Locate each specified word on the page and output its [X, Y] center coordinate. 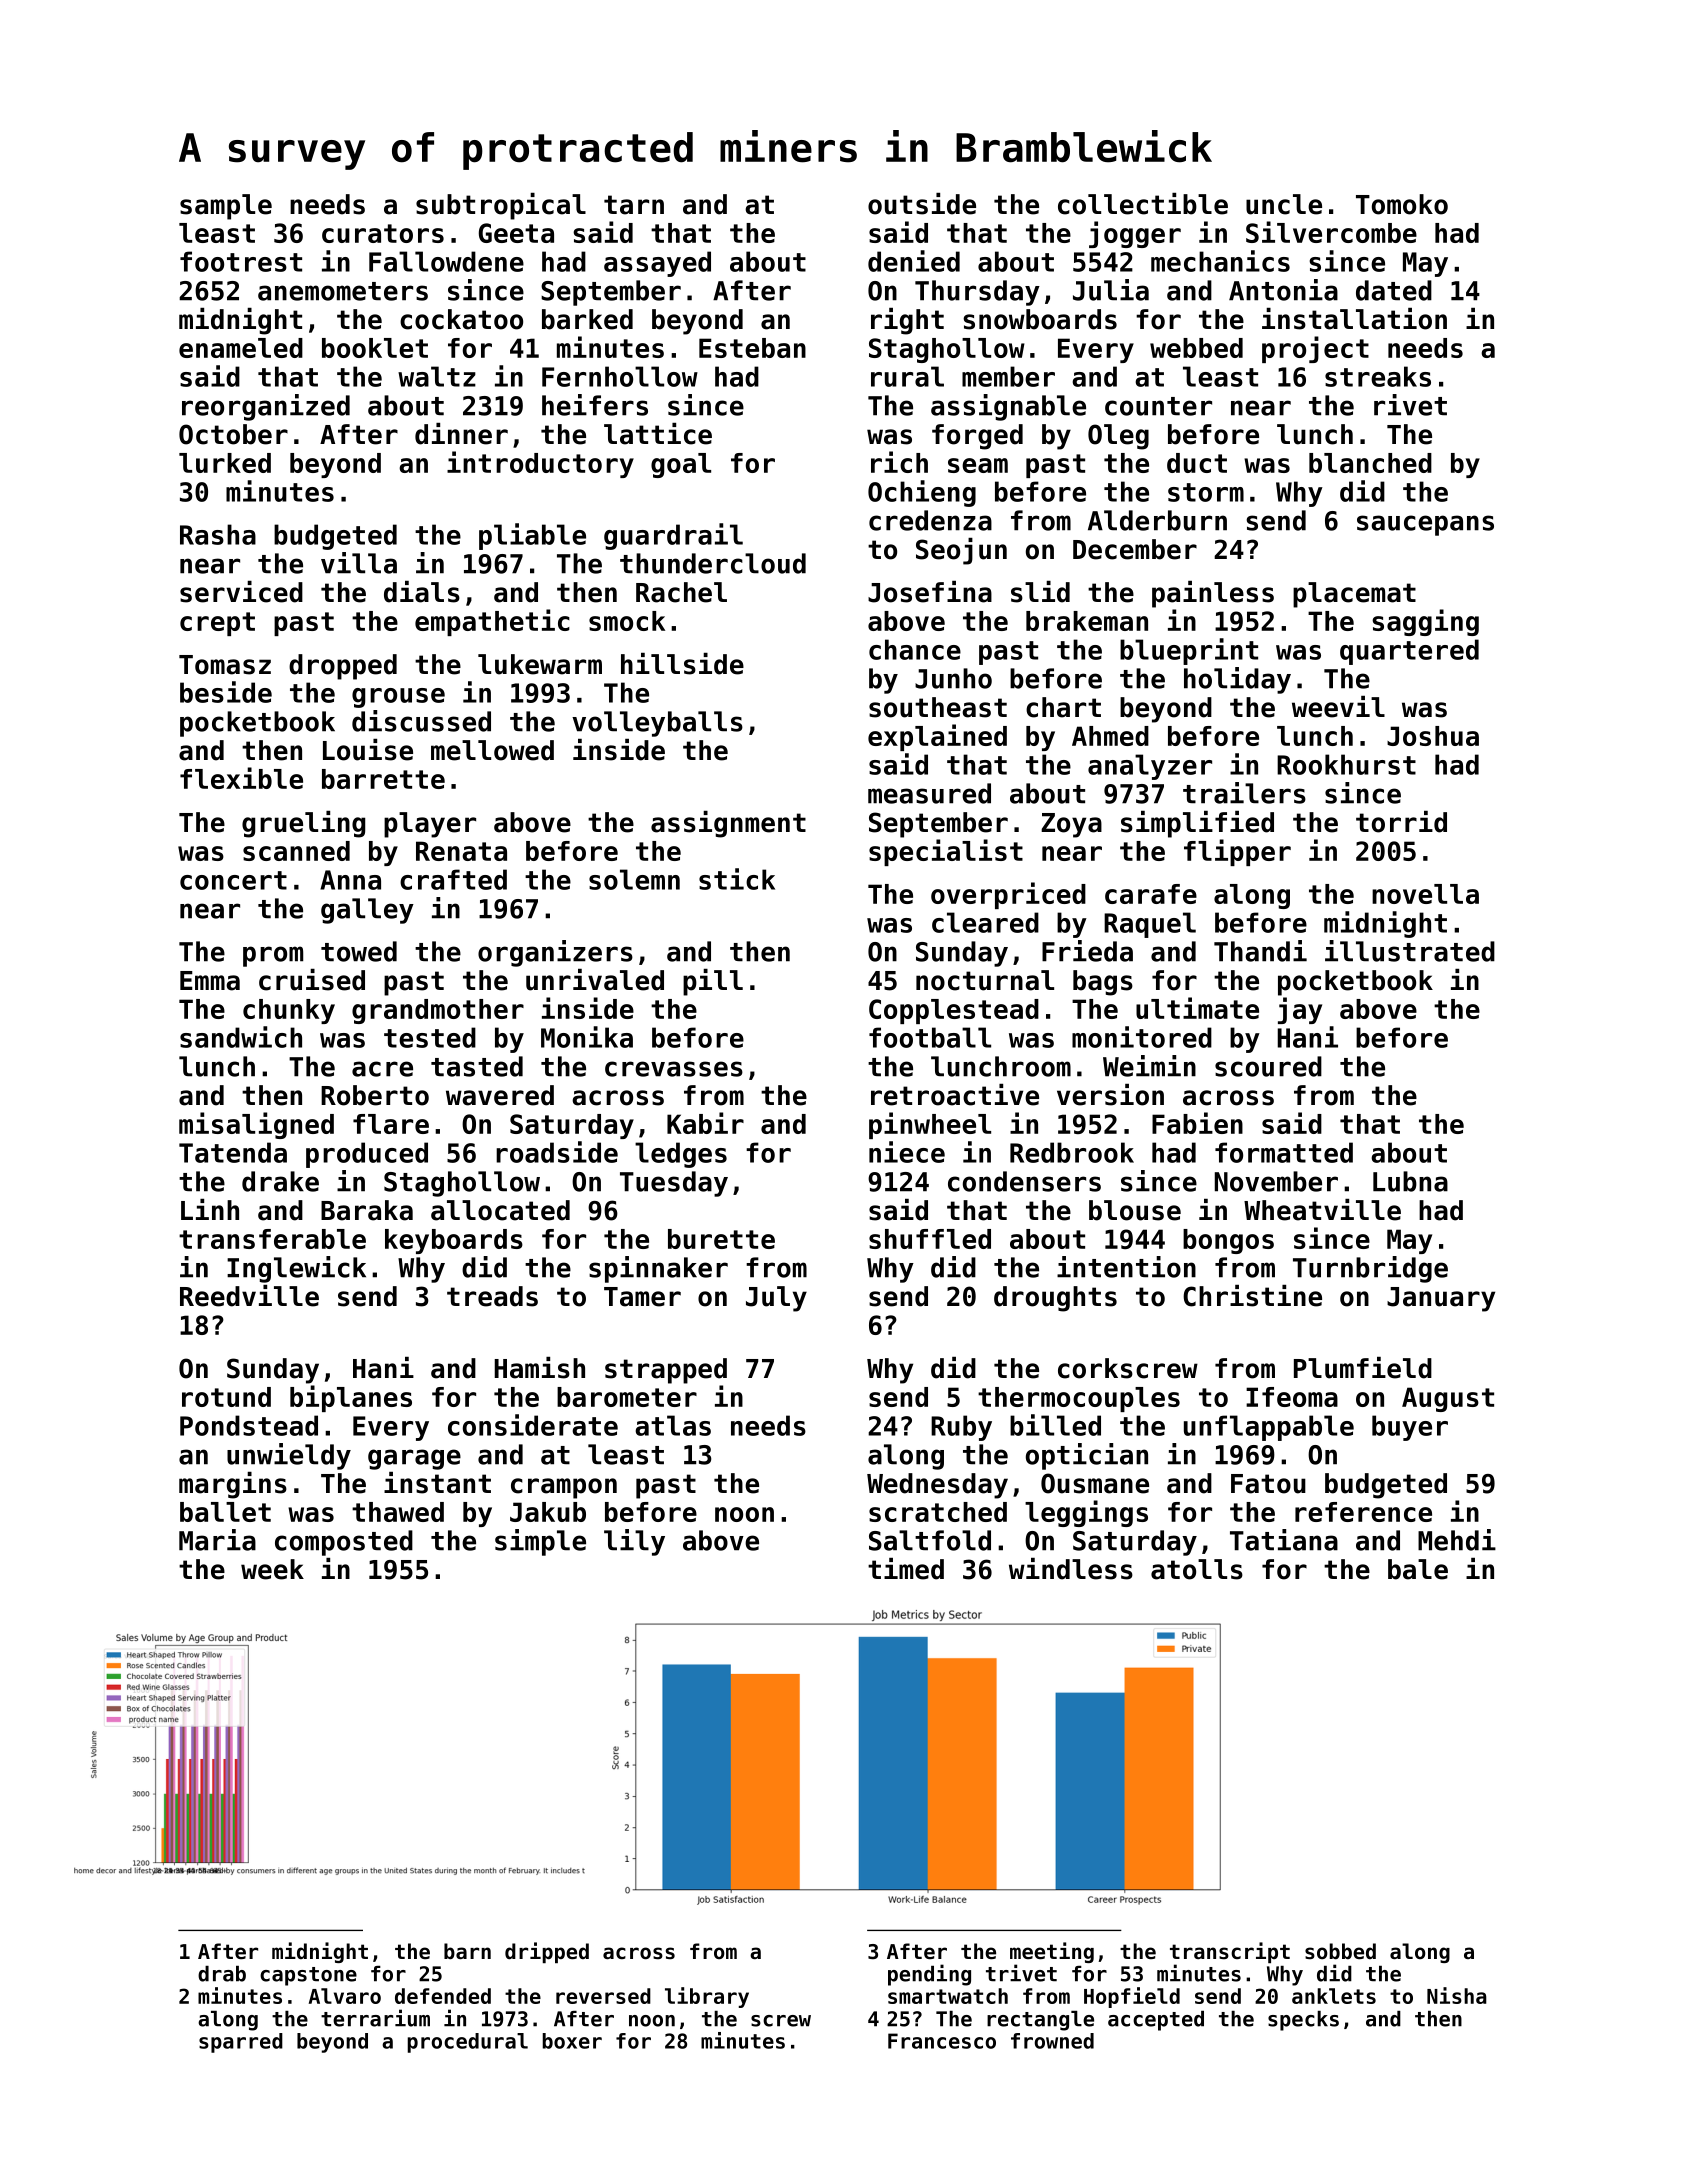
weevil [1338, 707]
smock [627, 621]
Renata [461, 851]
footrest [241, 261]
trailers [1244, 793]
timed [906, 1569]
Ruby [961, 1428]
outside [922, 204]
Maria [217, 1540]
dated [1394, 290]
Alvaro [345, 1996]
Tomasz [225, 665]
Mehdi [1457, 1540]
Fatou [1268, 1484]
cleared [985, 922]
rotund [226, 1397]
